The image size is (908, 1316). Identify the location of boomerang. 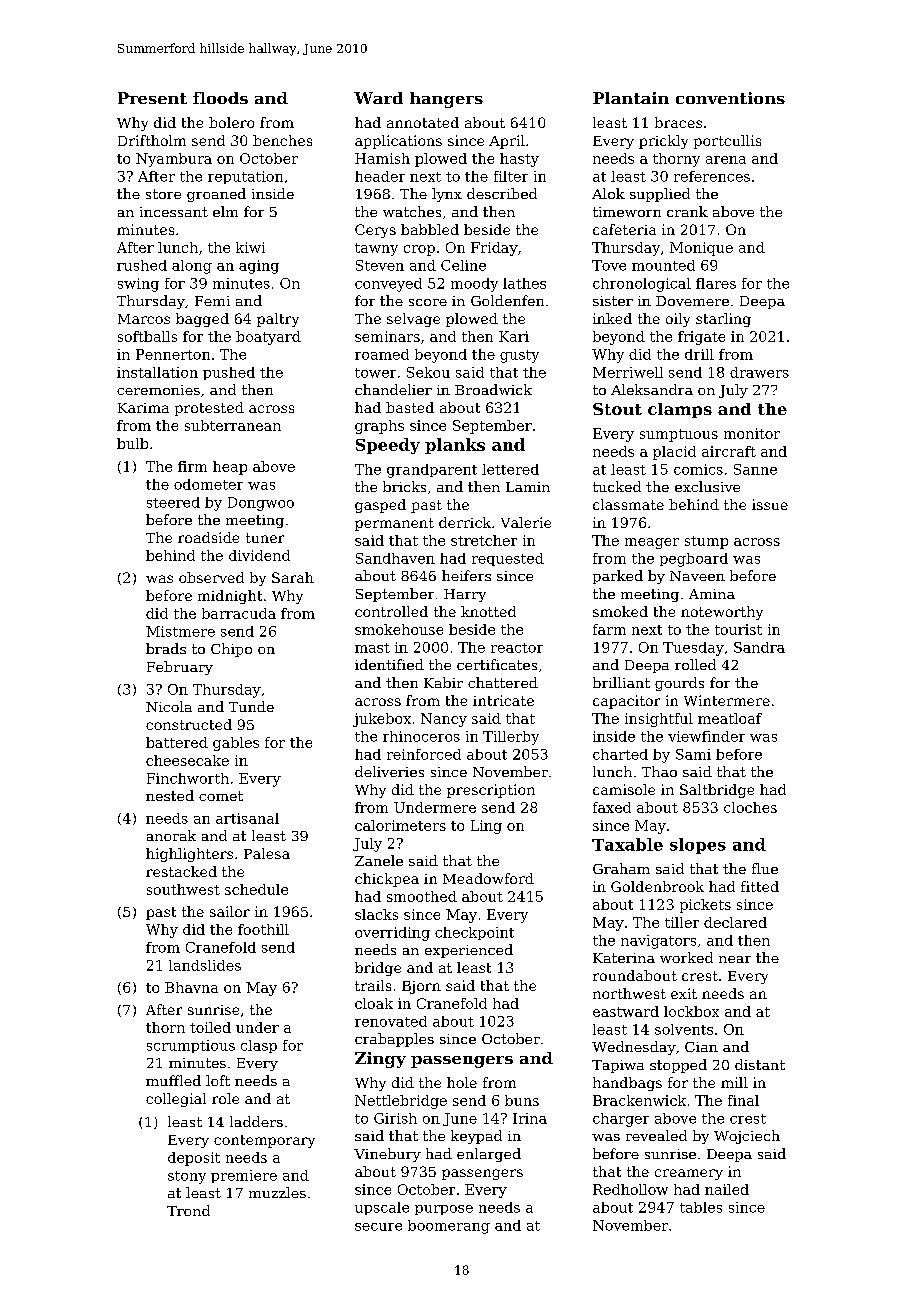
(449, 1227).
